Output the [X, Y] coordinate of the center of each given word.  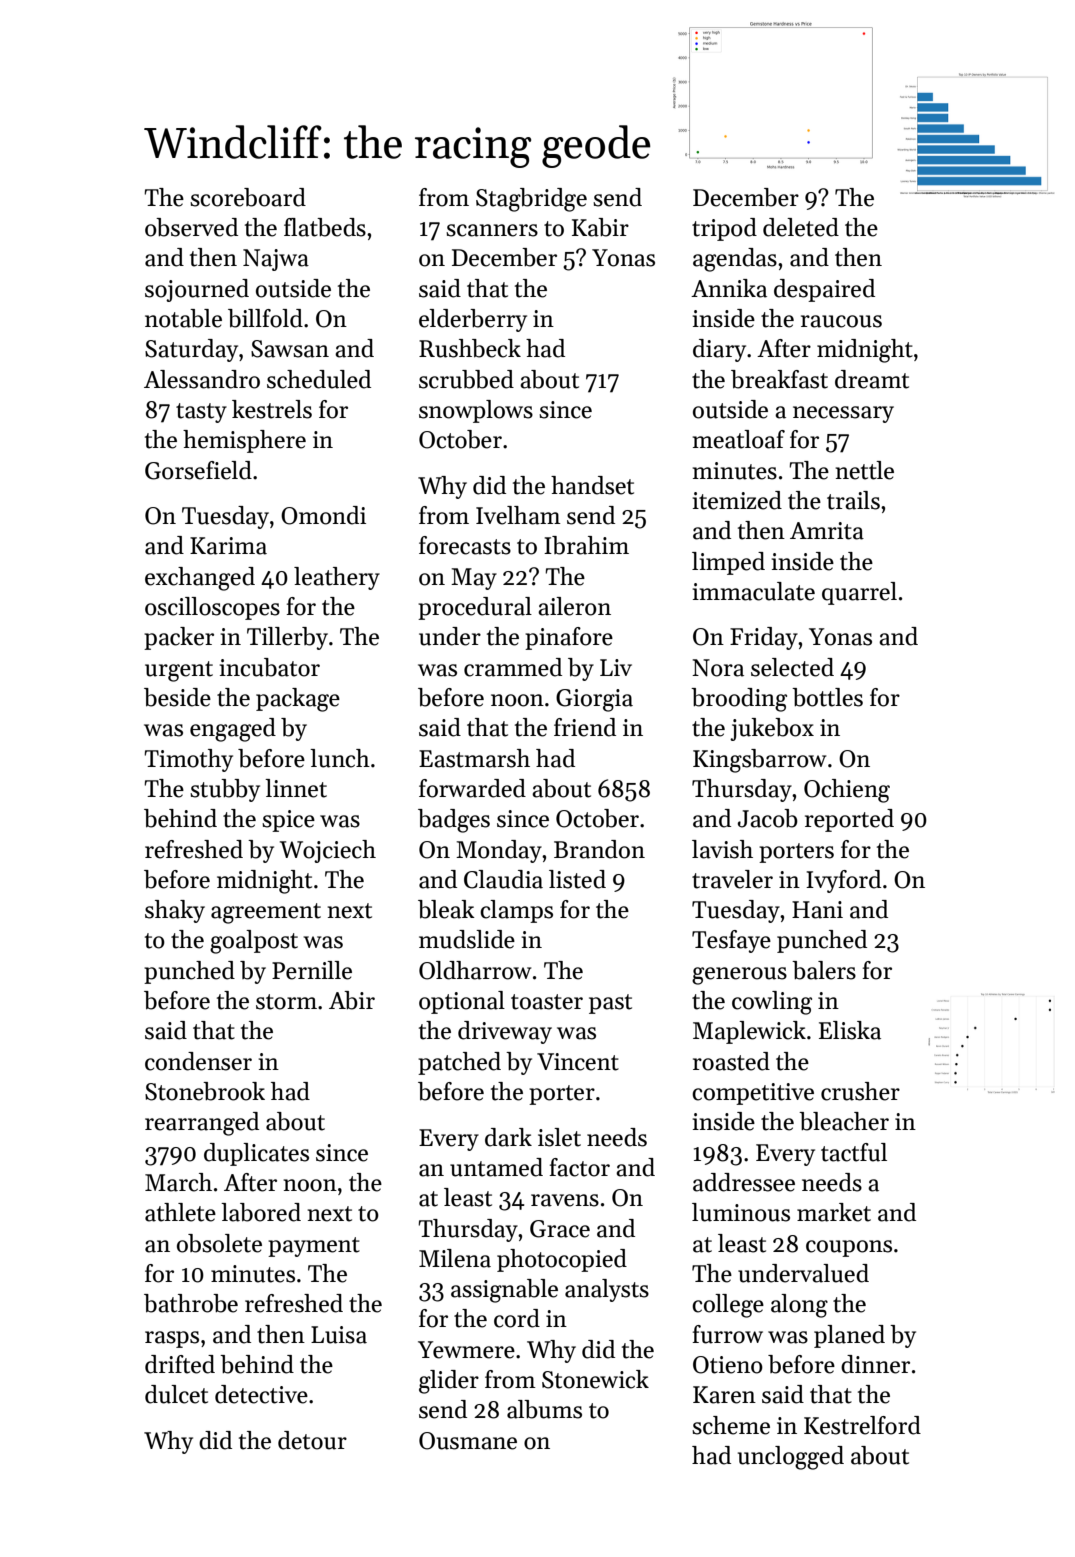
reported [849, 820]
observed [191, 227]
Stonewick [595, 1379]
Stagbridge [531, 200]
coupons [849, 1248]
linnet [296, 788]
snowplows [476, 411]
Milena [455, 1258]
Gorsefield [198, 470]
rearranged [202, 1124]
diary [719, 350]
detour [312, 1440]
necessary [843, 414]
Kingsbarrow [759, 761]
